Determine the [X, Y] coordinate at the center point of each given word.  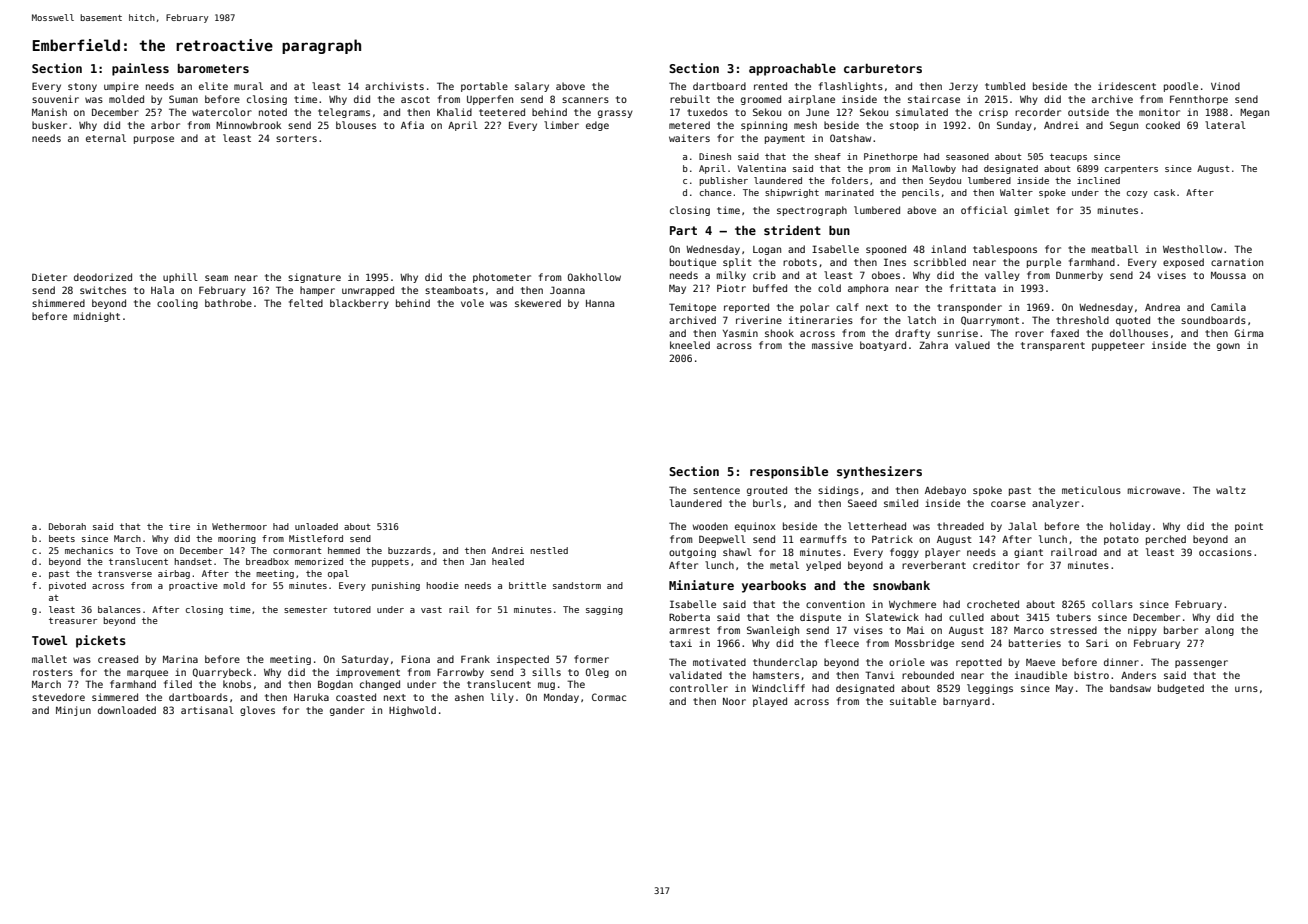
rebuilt [690, 99]
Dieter [49, 277]
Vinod [1225, 86]
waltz [1231, 490]
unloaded [316, 526]
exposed [1183, 263]
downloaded [127, 710]
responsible [789, 472]
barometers [213, 68]
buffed [770, 288]
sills [546, 672]
